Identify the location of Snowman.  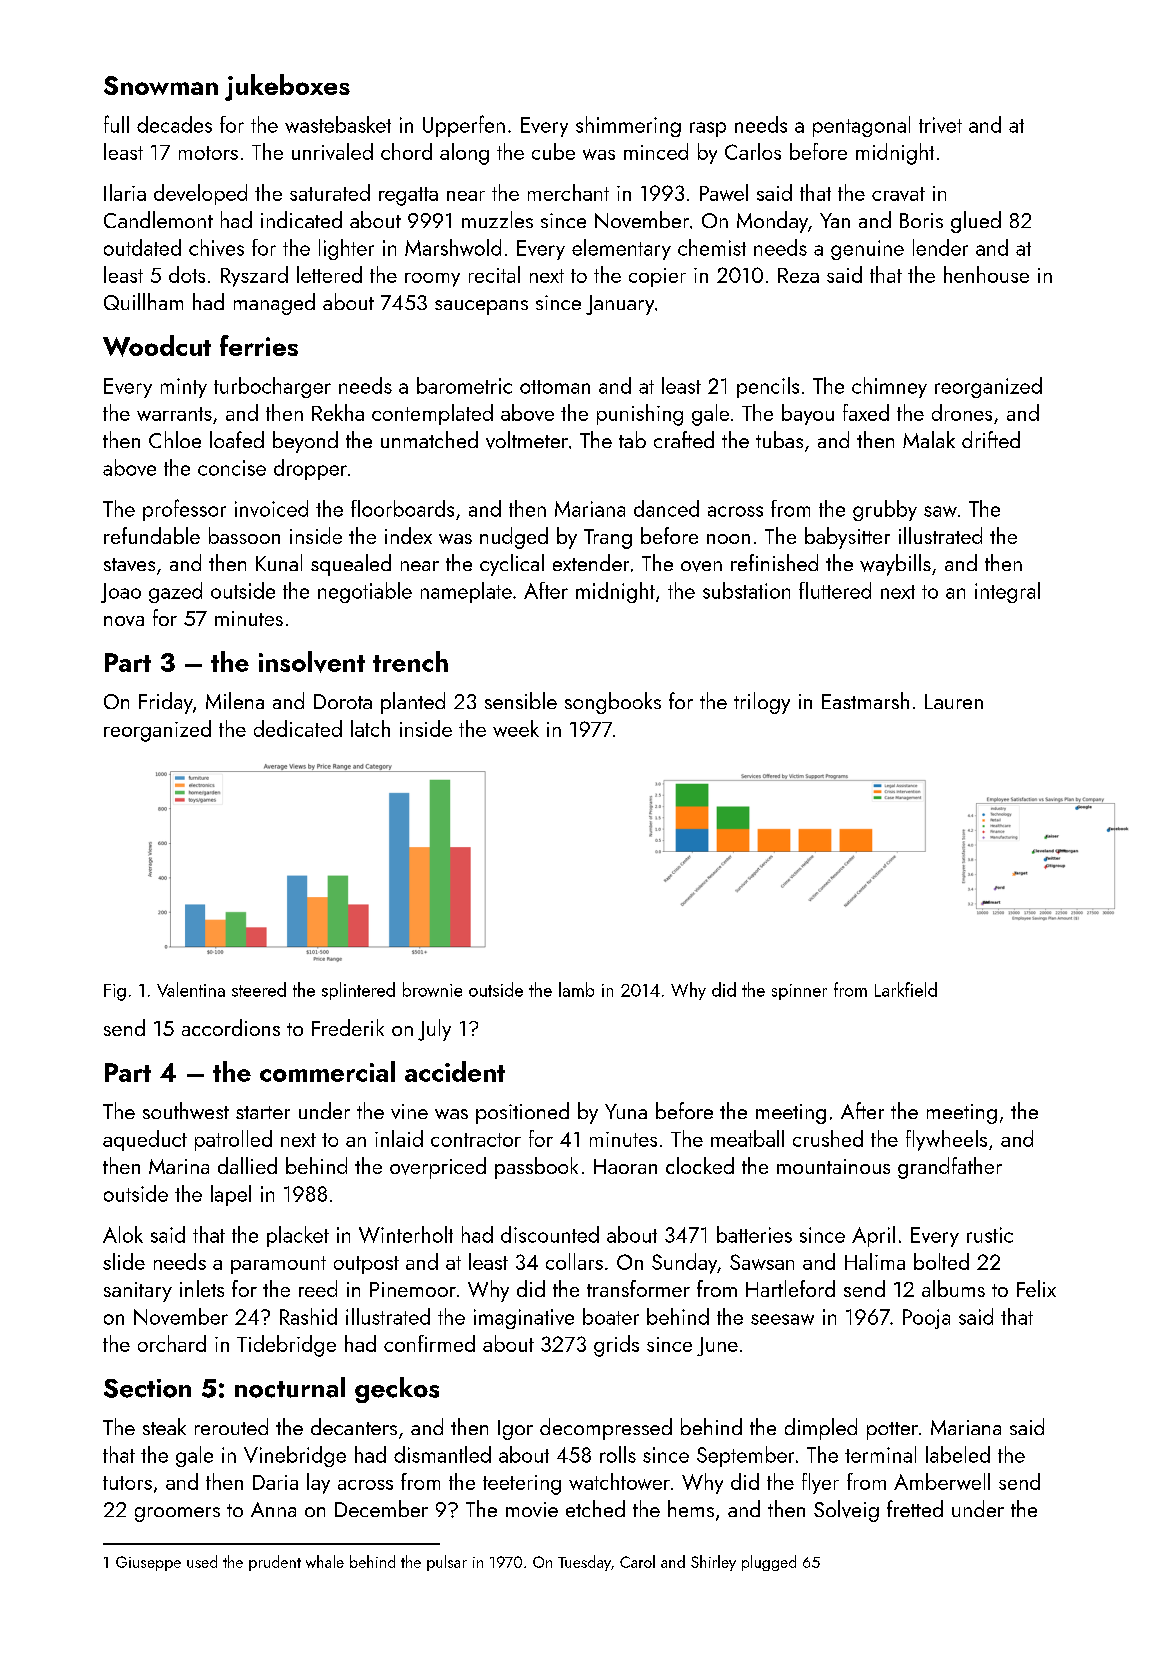
(161, 85).
